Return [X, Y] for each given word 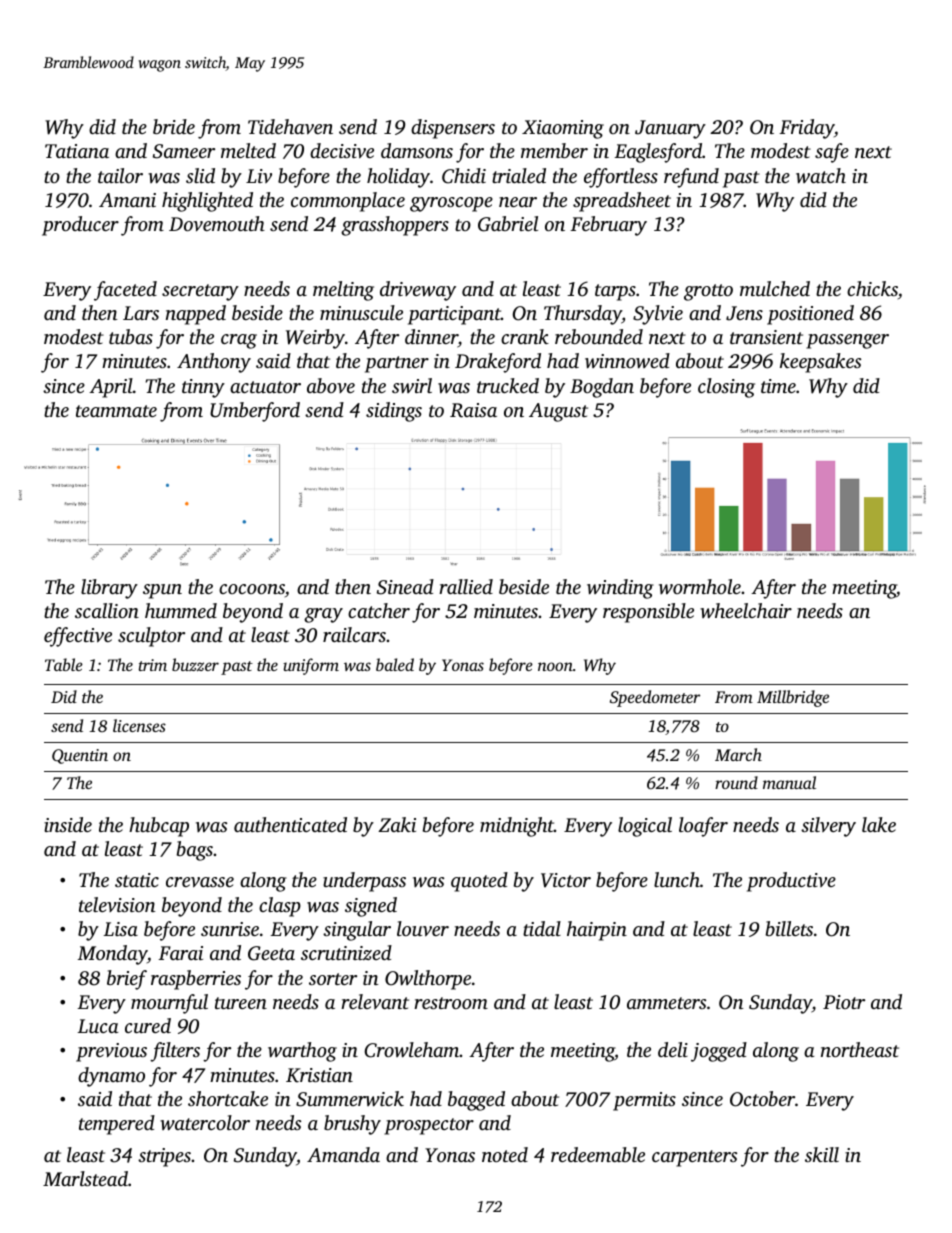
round [736, 782]
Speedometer [655, 698]
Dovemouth [217, 223]
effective [78, 637]
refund [691, 178]
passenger [847, 341]
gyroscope [451, 204]
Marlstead [85, 1178]
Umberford [255, 412]
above [331, 385]
